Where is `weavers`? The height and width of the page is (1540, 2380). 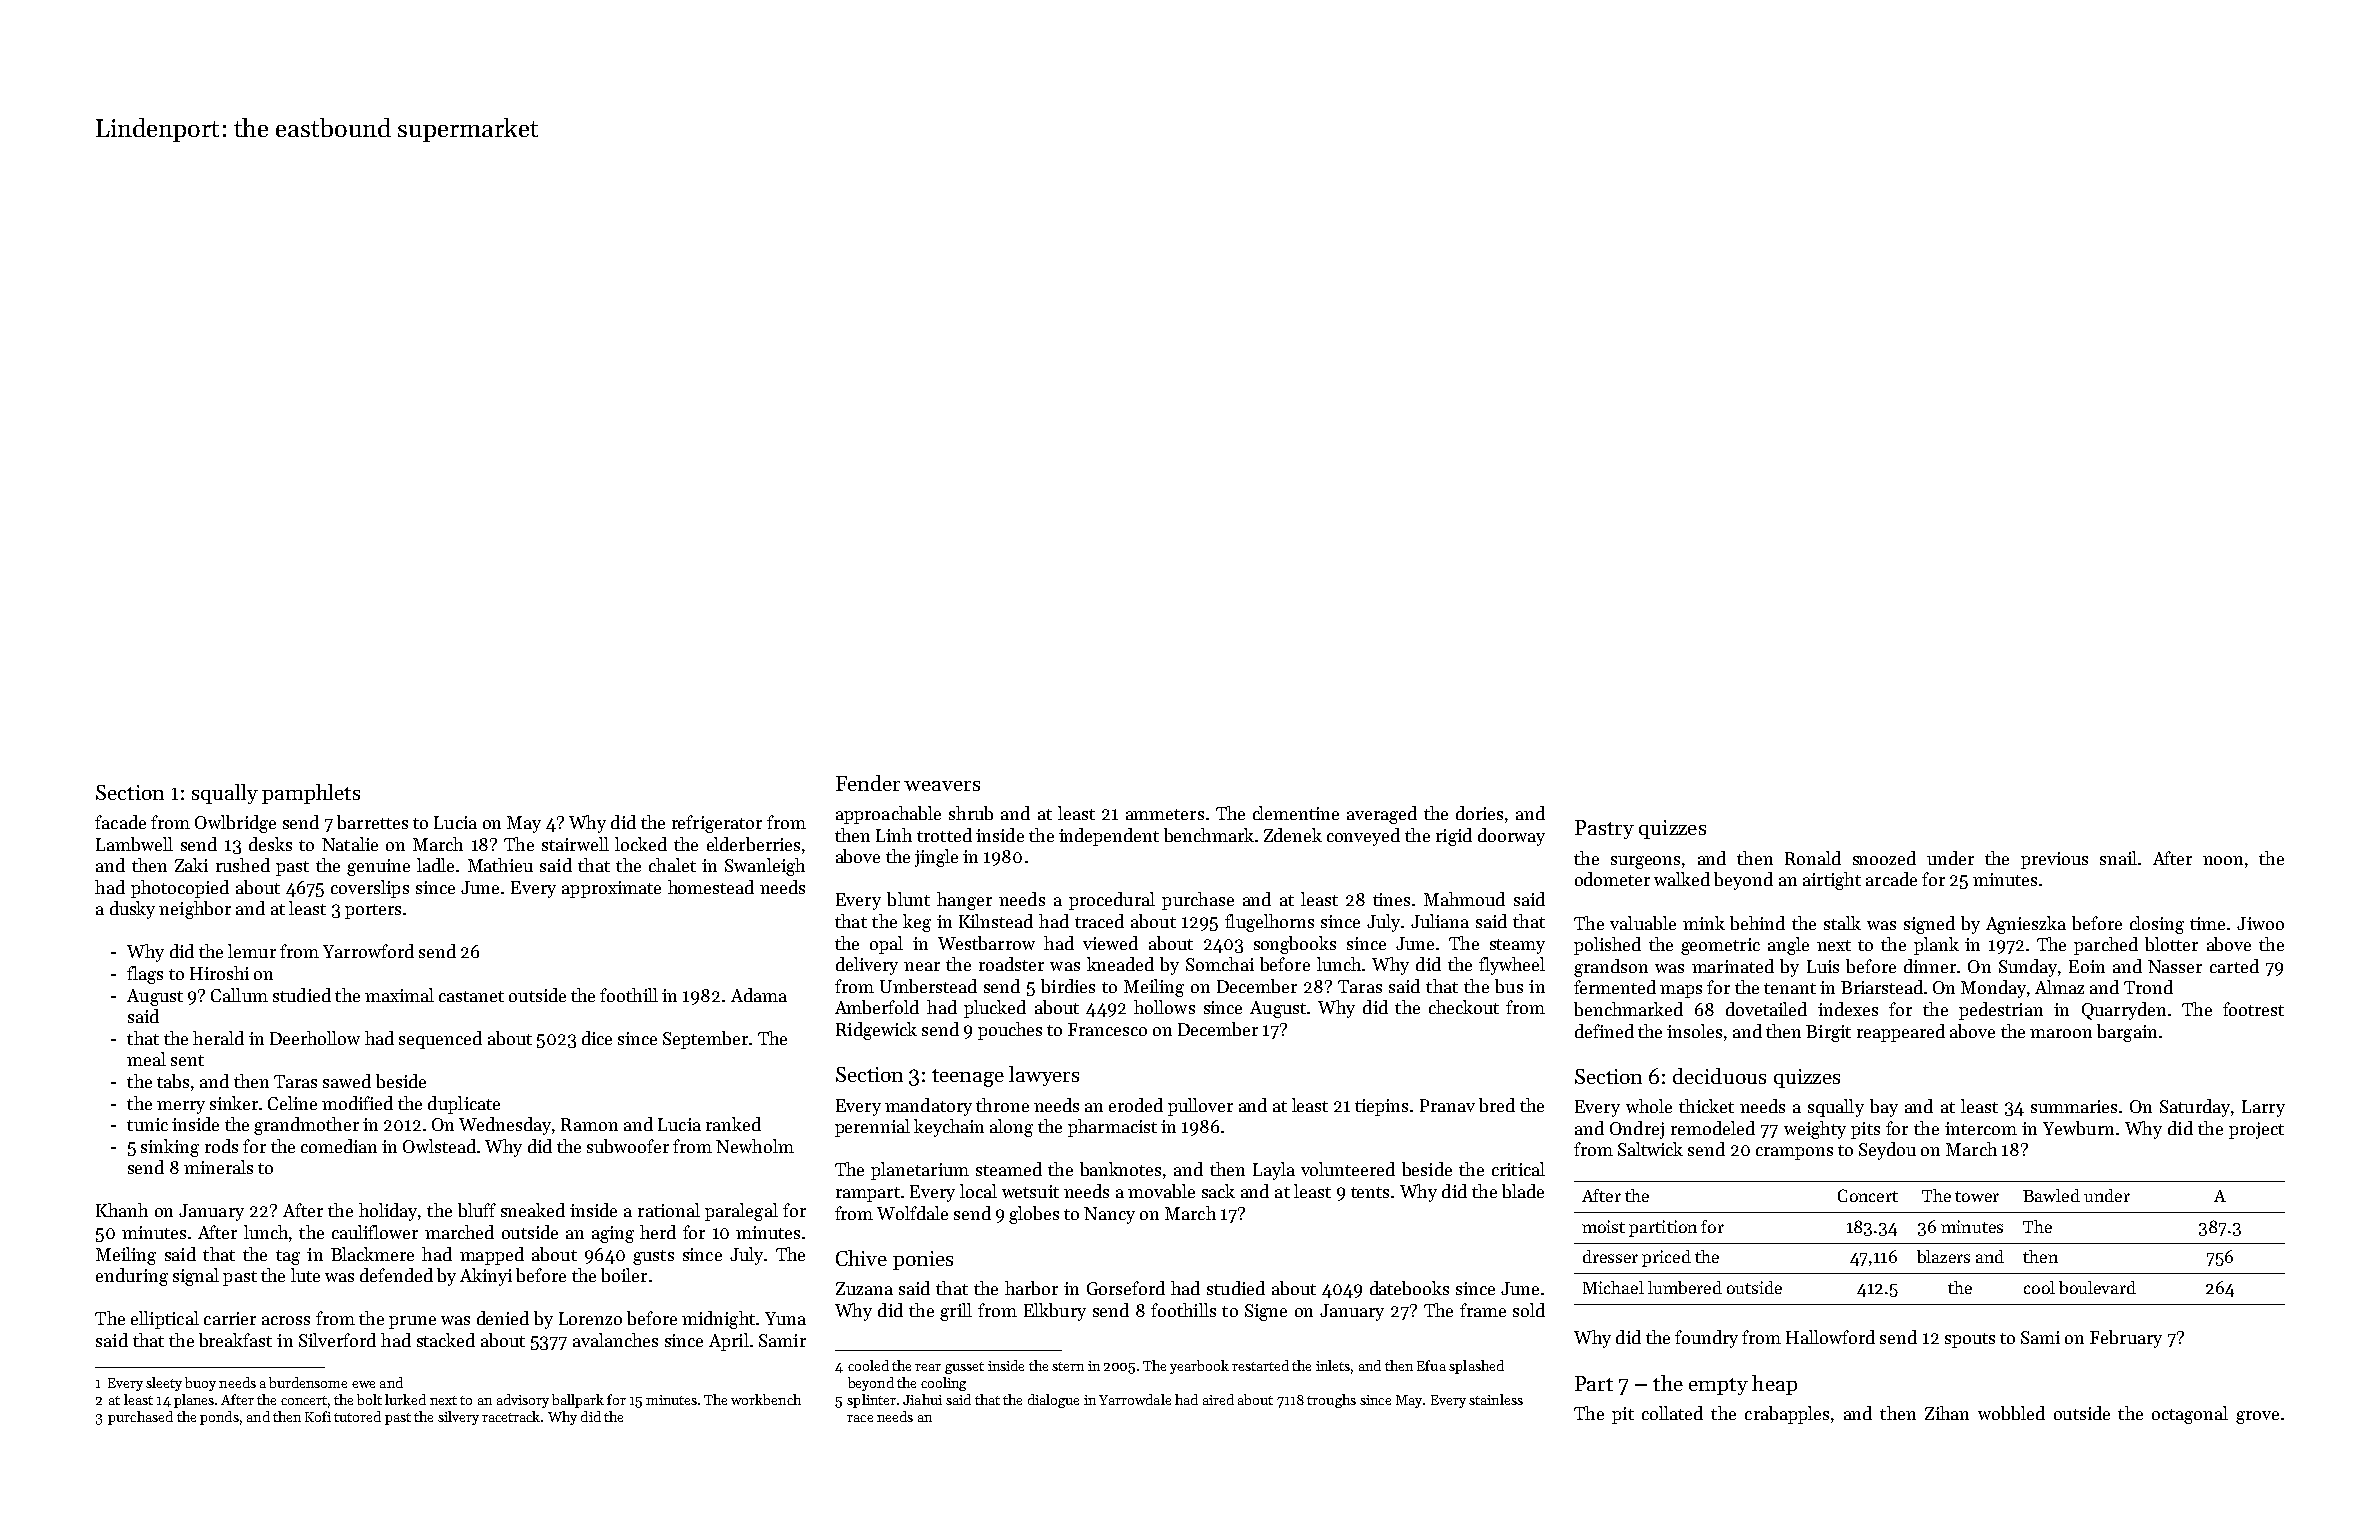
weavers is located at coordinates (942, 786).
